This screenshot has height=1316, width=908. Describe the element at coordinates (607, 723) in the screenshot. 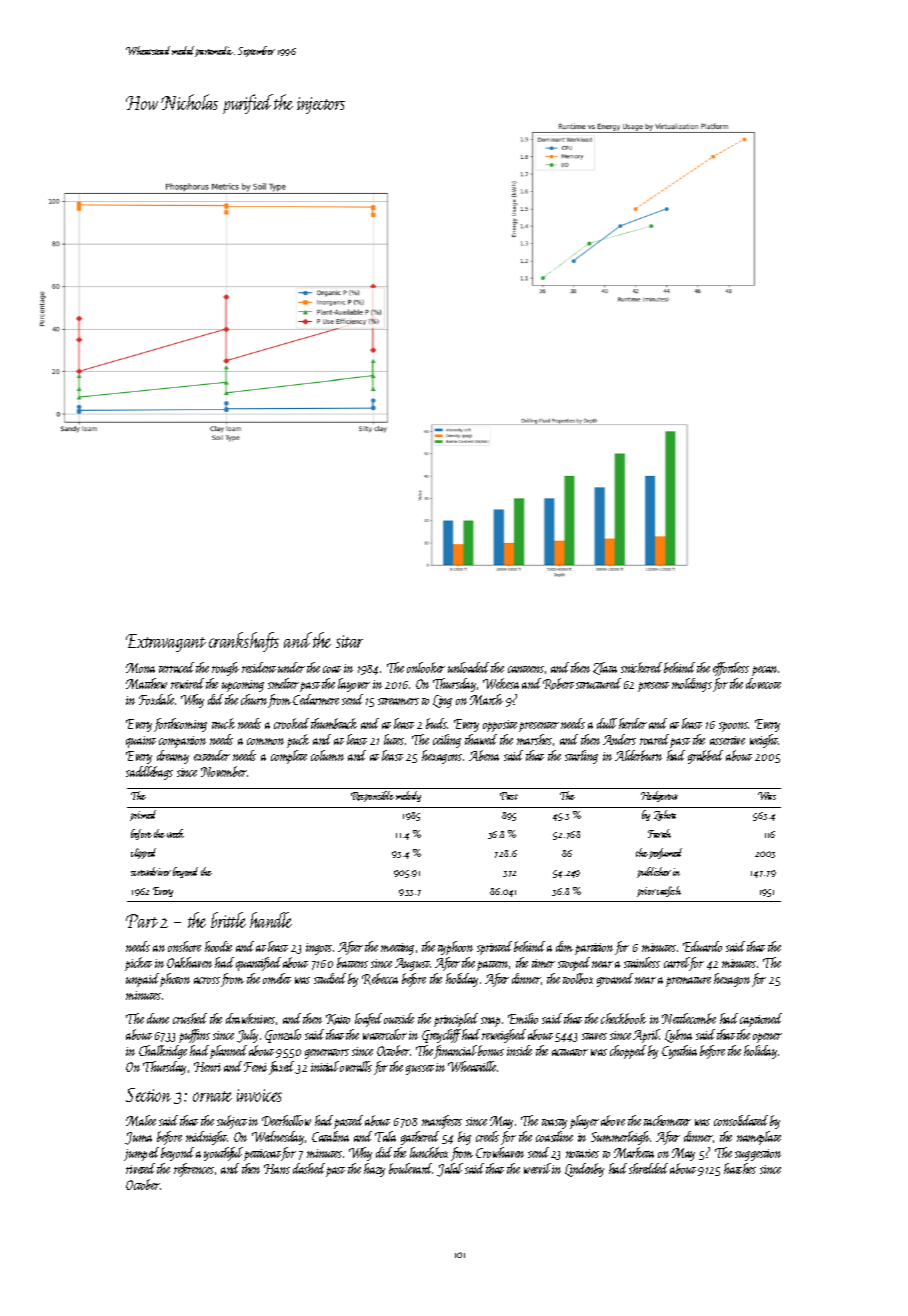

I see `dull` at that location.
